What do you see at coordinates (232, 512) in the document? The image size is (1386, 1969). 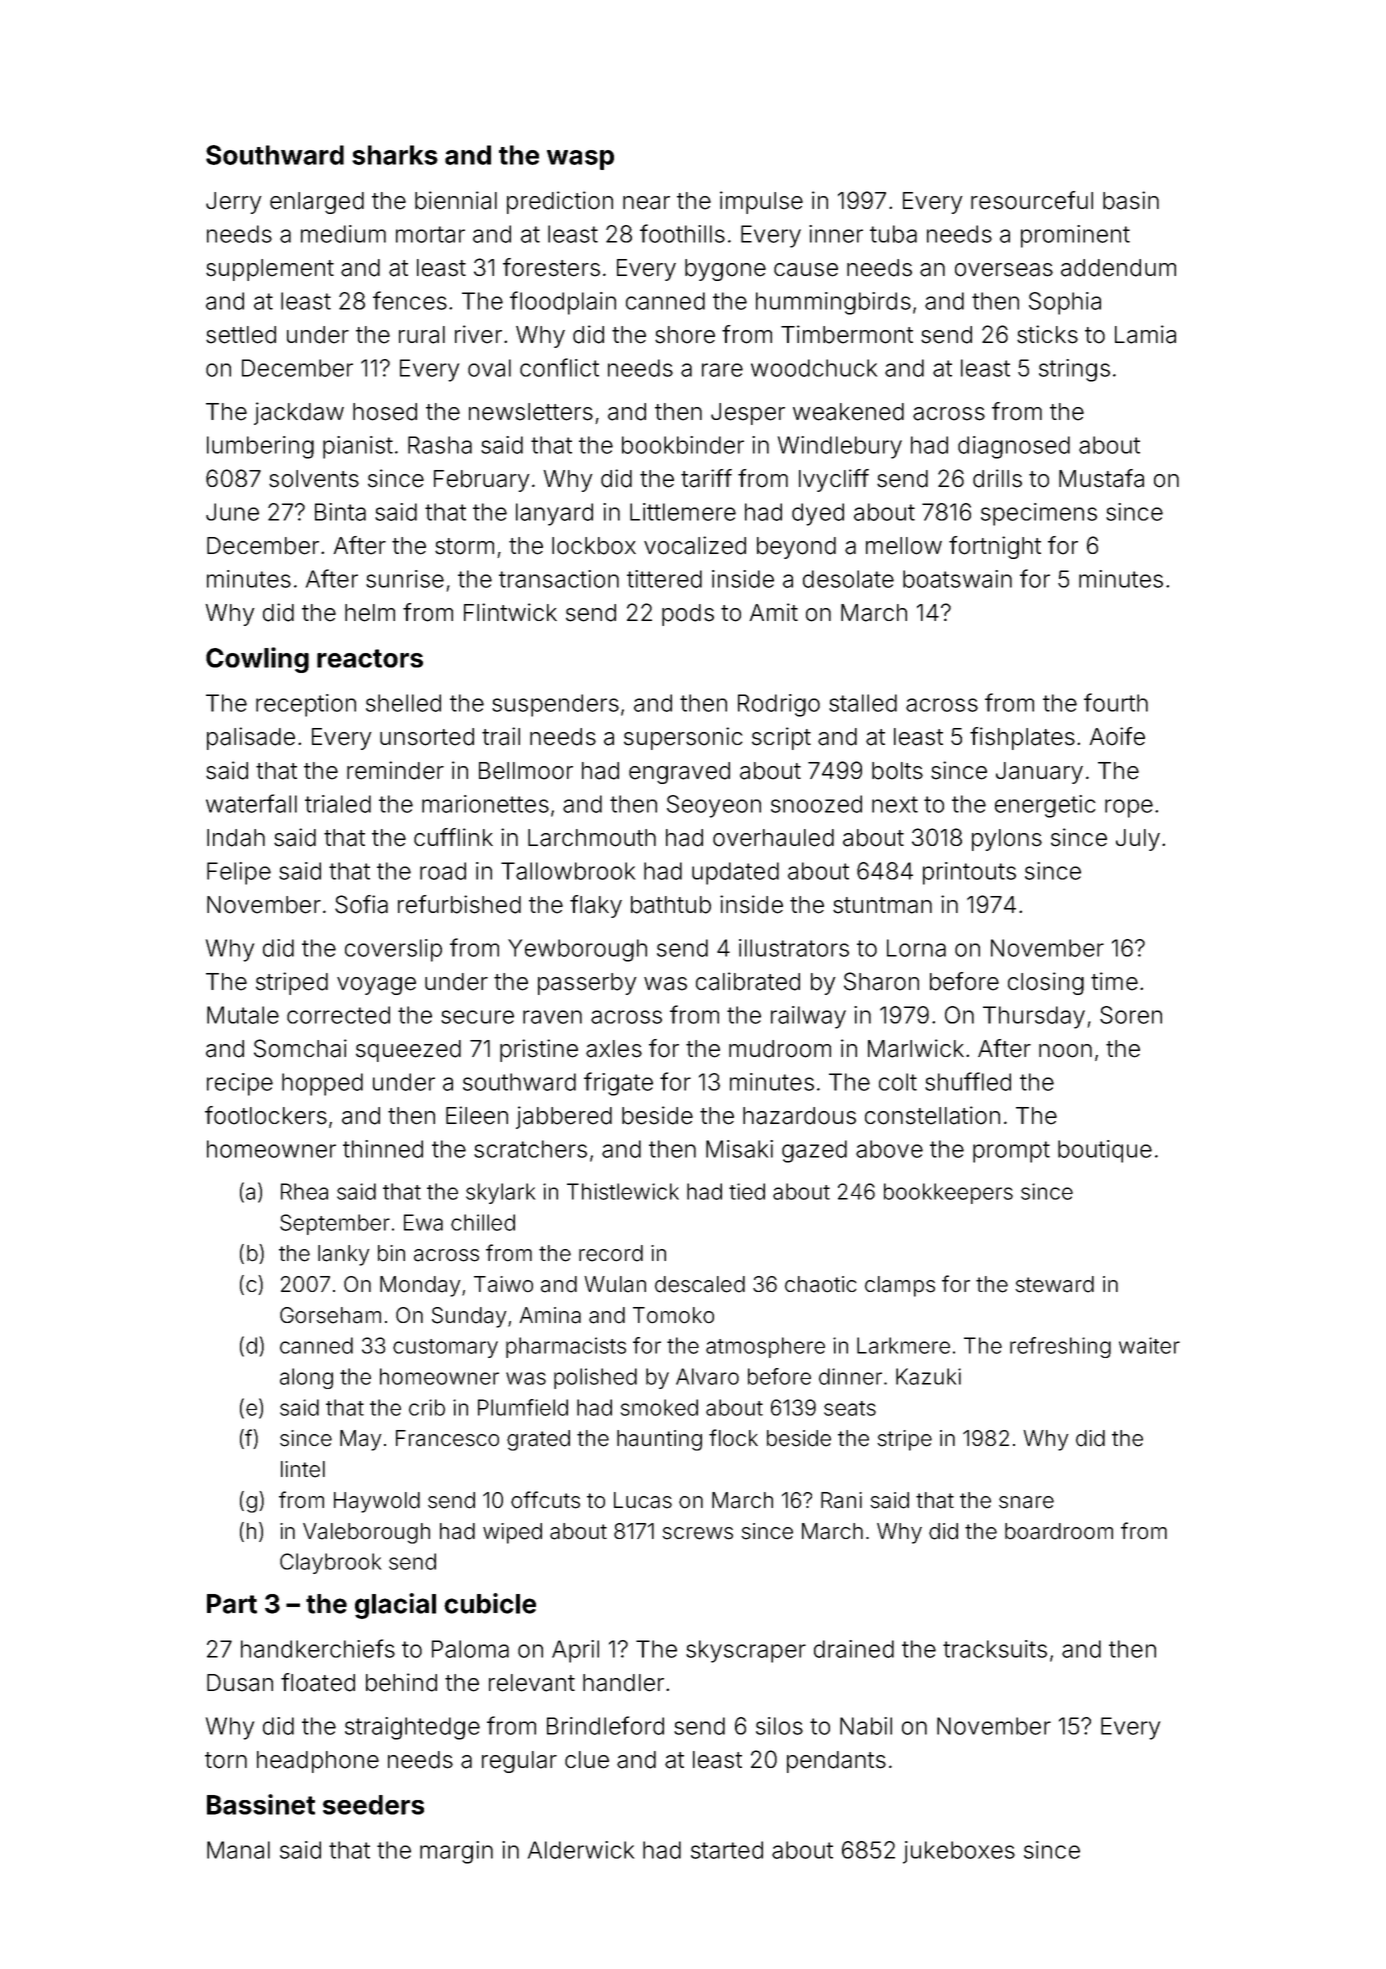 I see `June` at bounding box center [232, 512].
